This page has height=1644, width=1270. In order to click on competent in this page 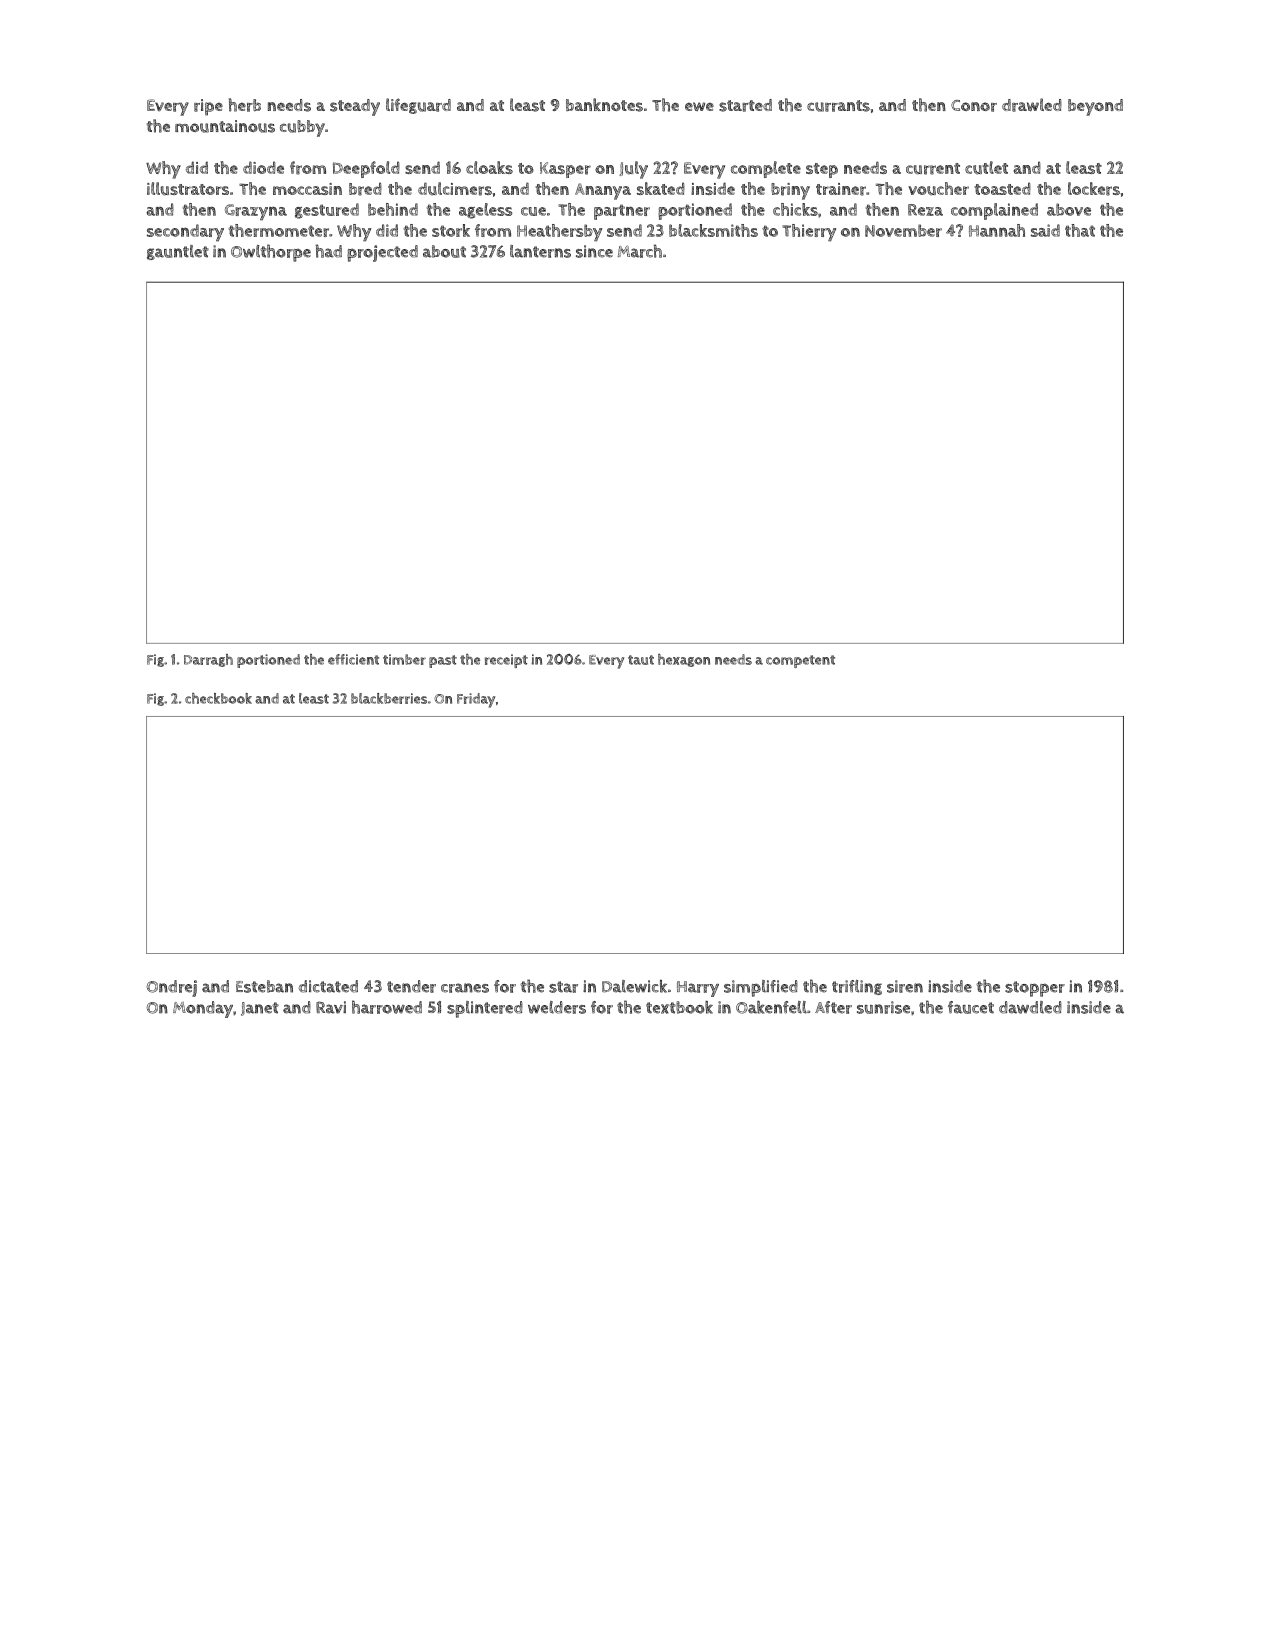, I will do `click(800, 661)`.
